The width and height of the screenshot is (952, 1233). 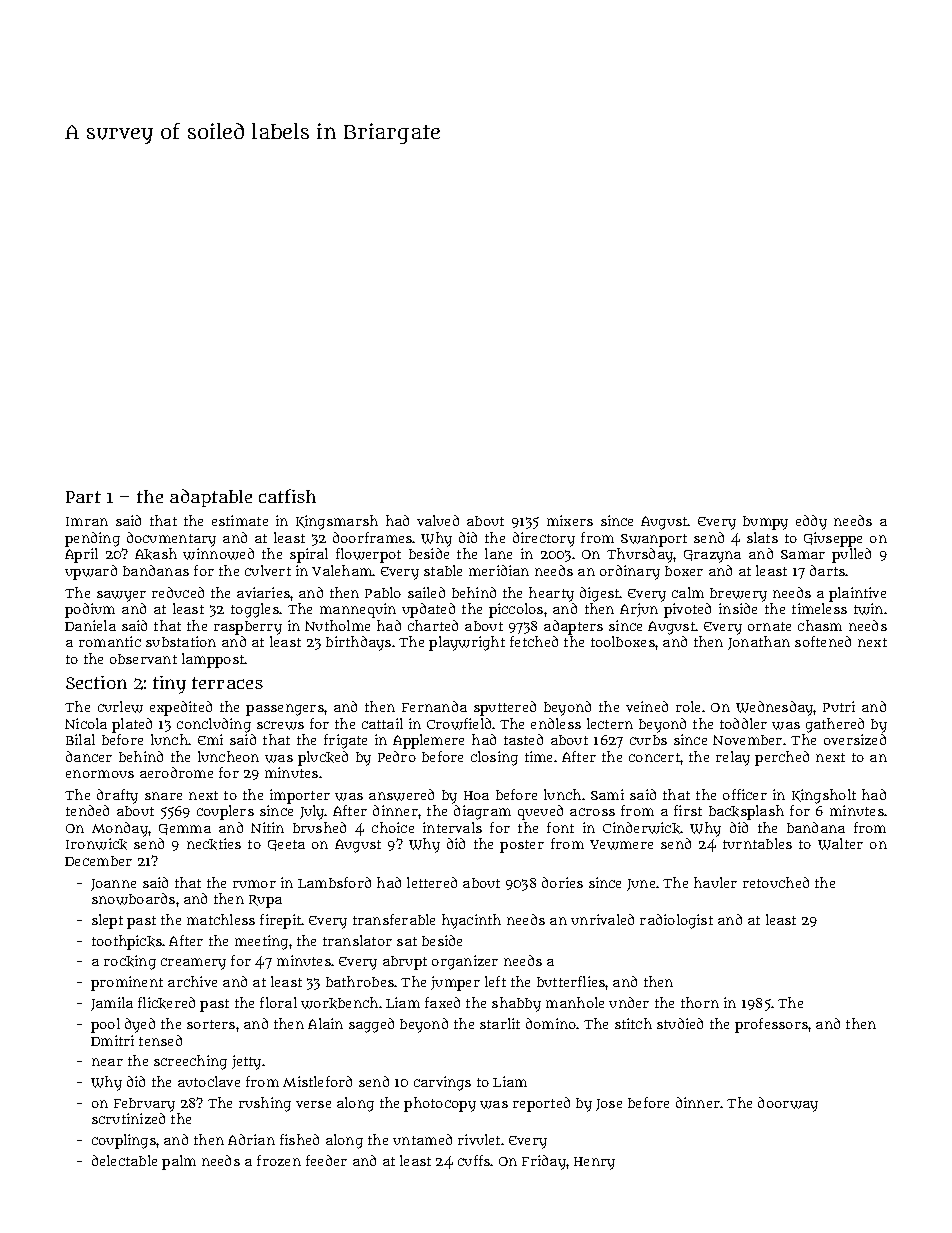 I want to click on Jose, so click(x=609, y=1105).
